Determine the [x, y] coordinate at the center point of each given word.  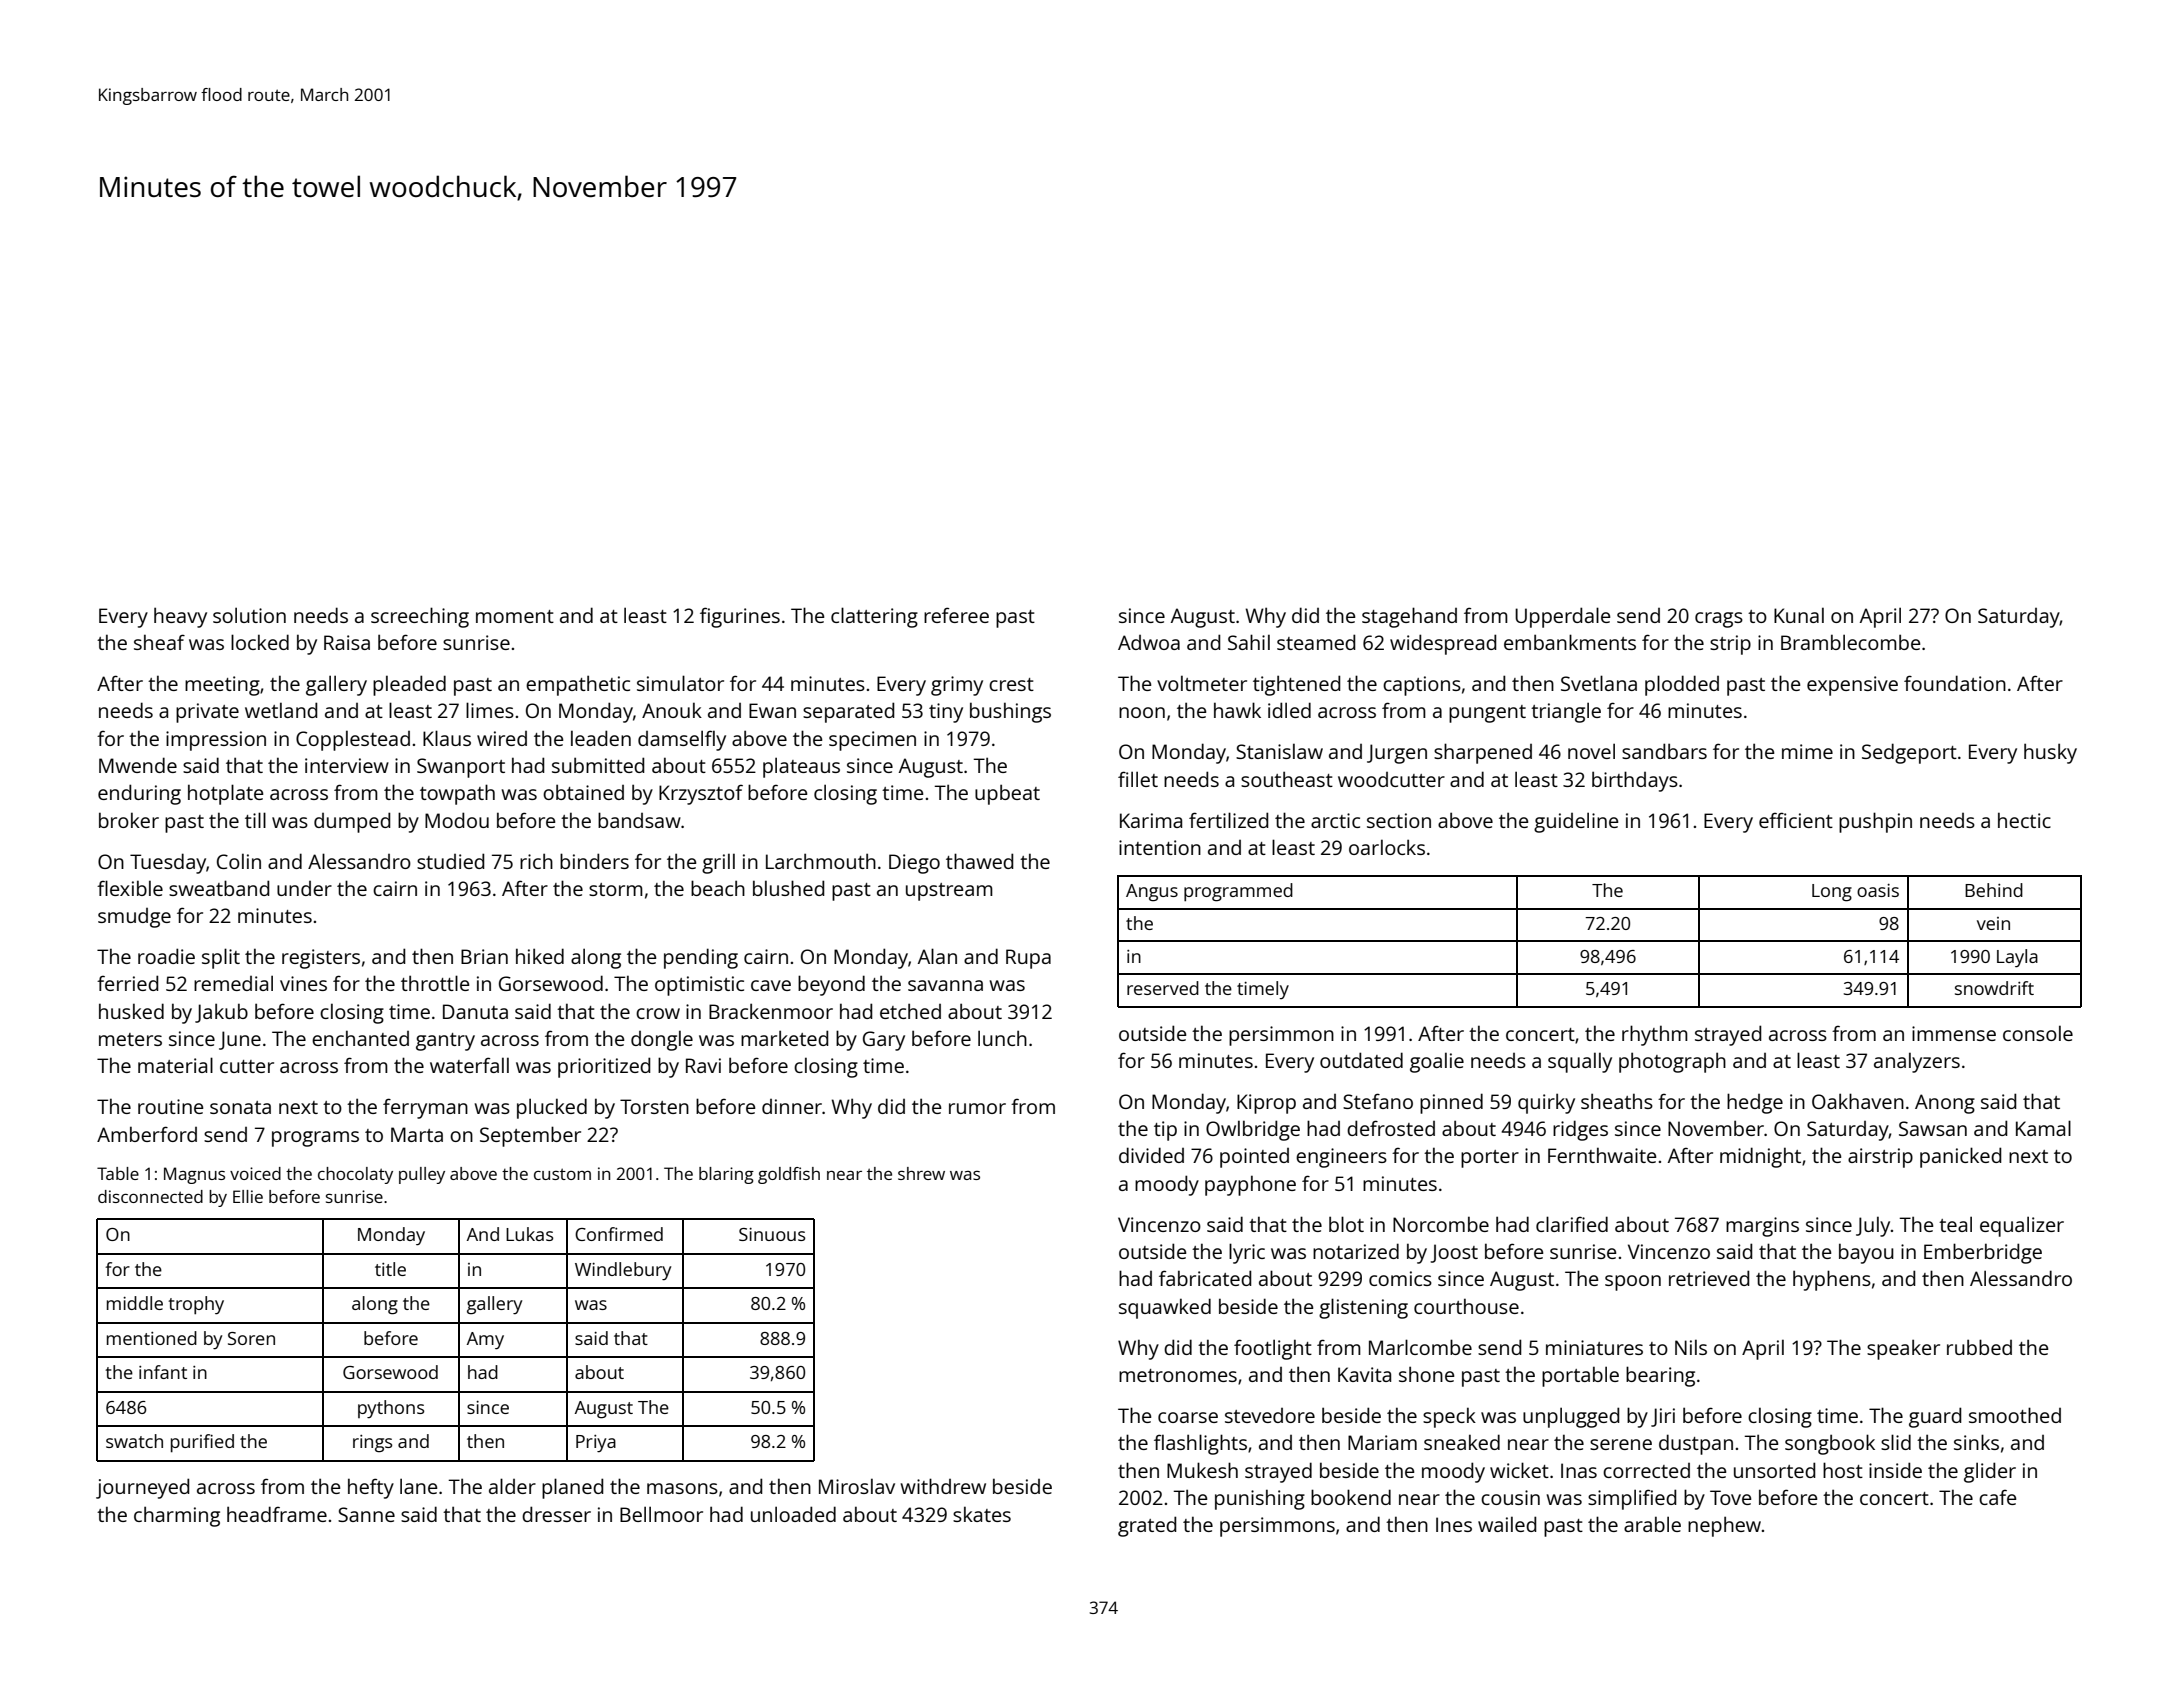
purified [202, 1443]
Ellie [248, 1196]
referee [956, 615]
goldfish [789, 1175]
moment [515, 616]
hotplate [226, 794]
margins [1762, 1227]
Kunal [1799, 615]
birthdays [1635, 781]
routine [171, 1106]
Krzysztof [701, 795]
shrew [921, 1173]
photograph [1672, 1062]
